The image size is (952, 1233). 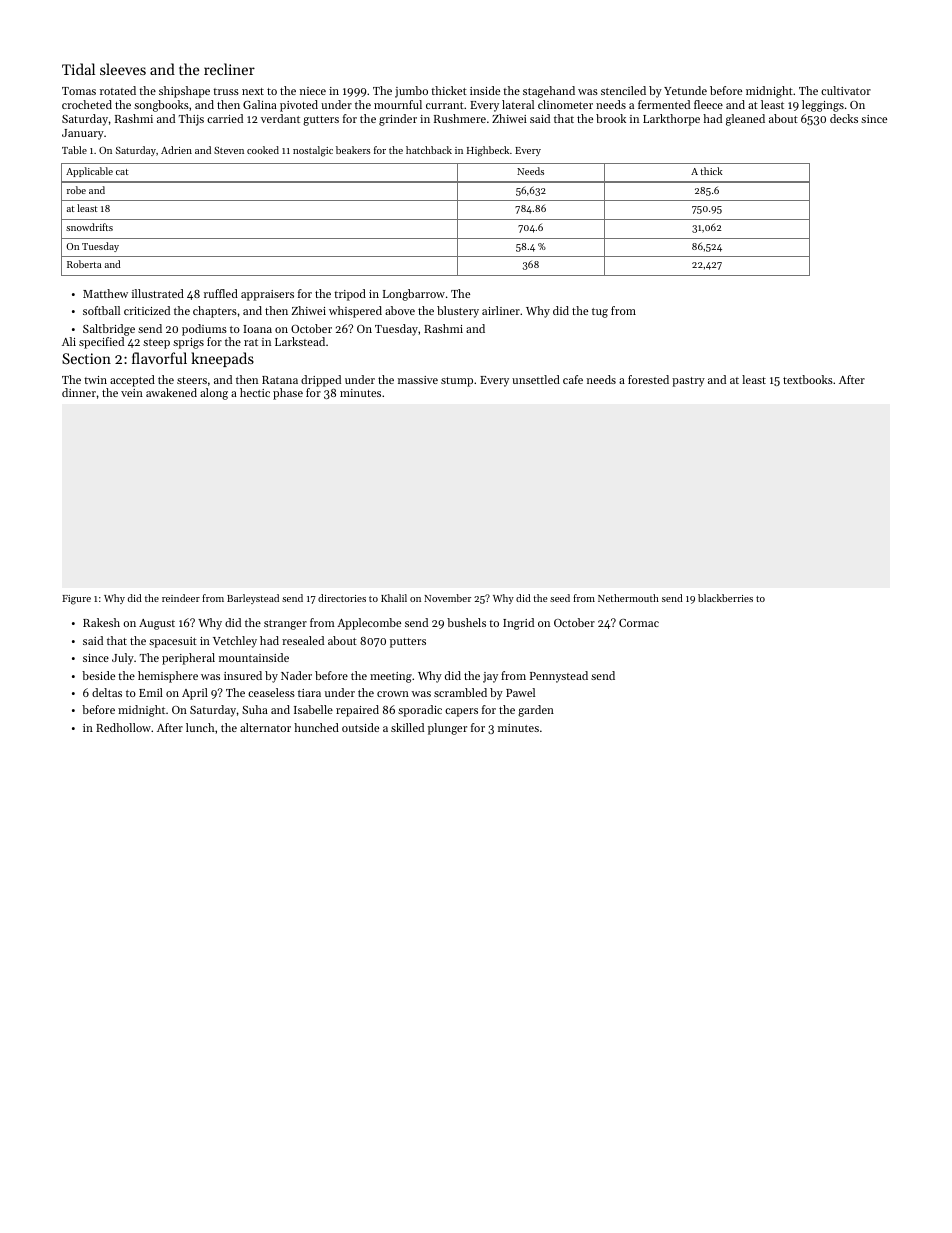 What do you see at coordinates (123, 659) in the screenshot?
I see `July` at bounding box center [123, 659].
